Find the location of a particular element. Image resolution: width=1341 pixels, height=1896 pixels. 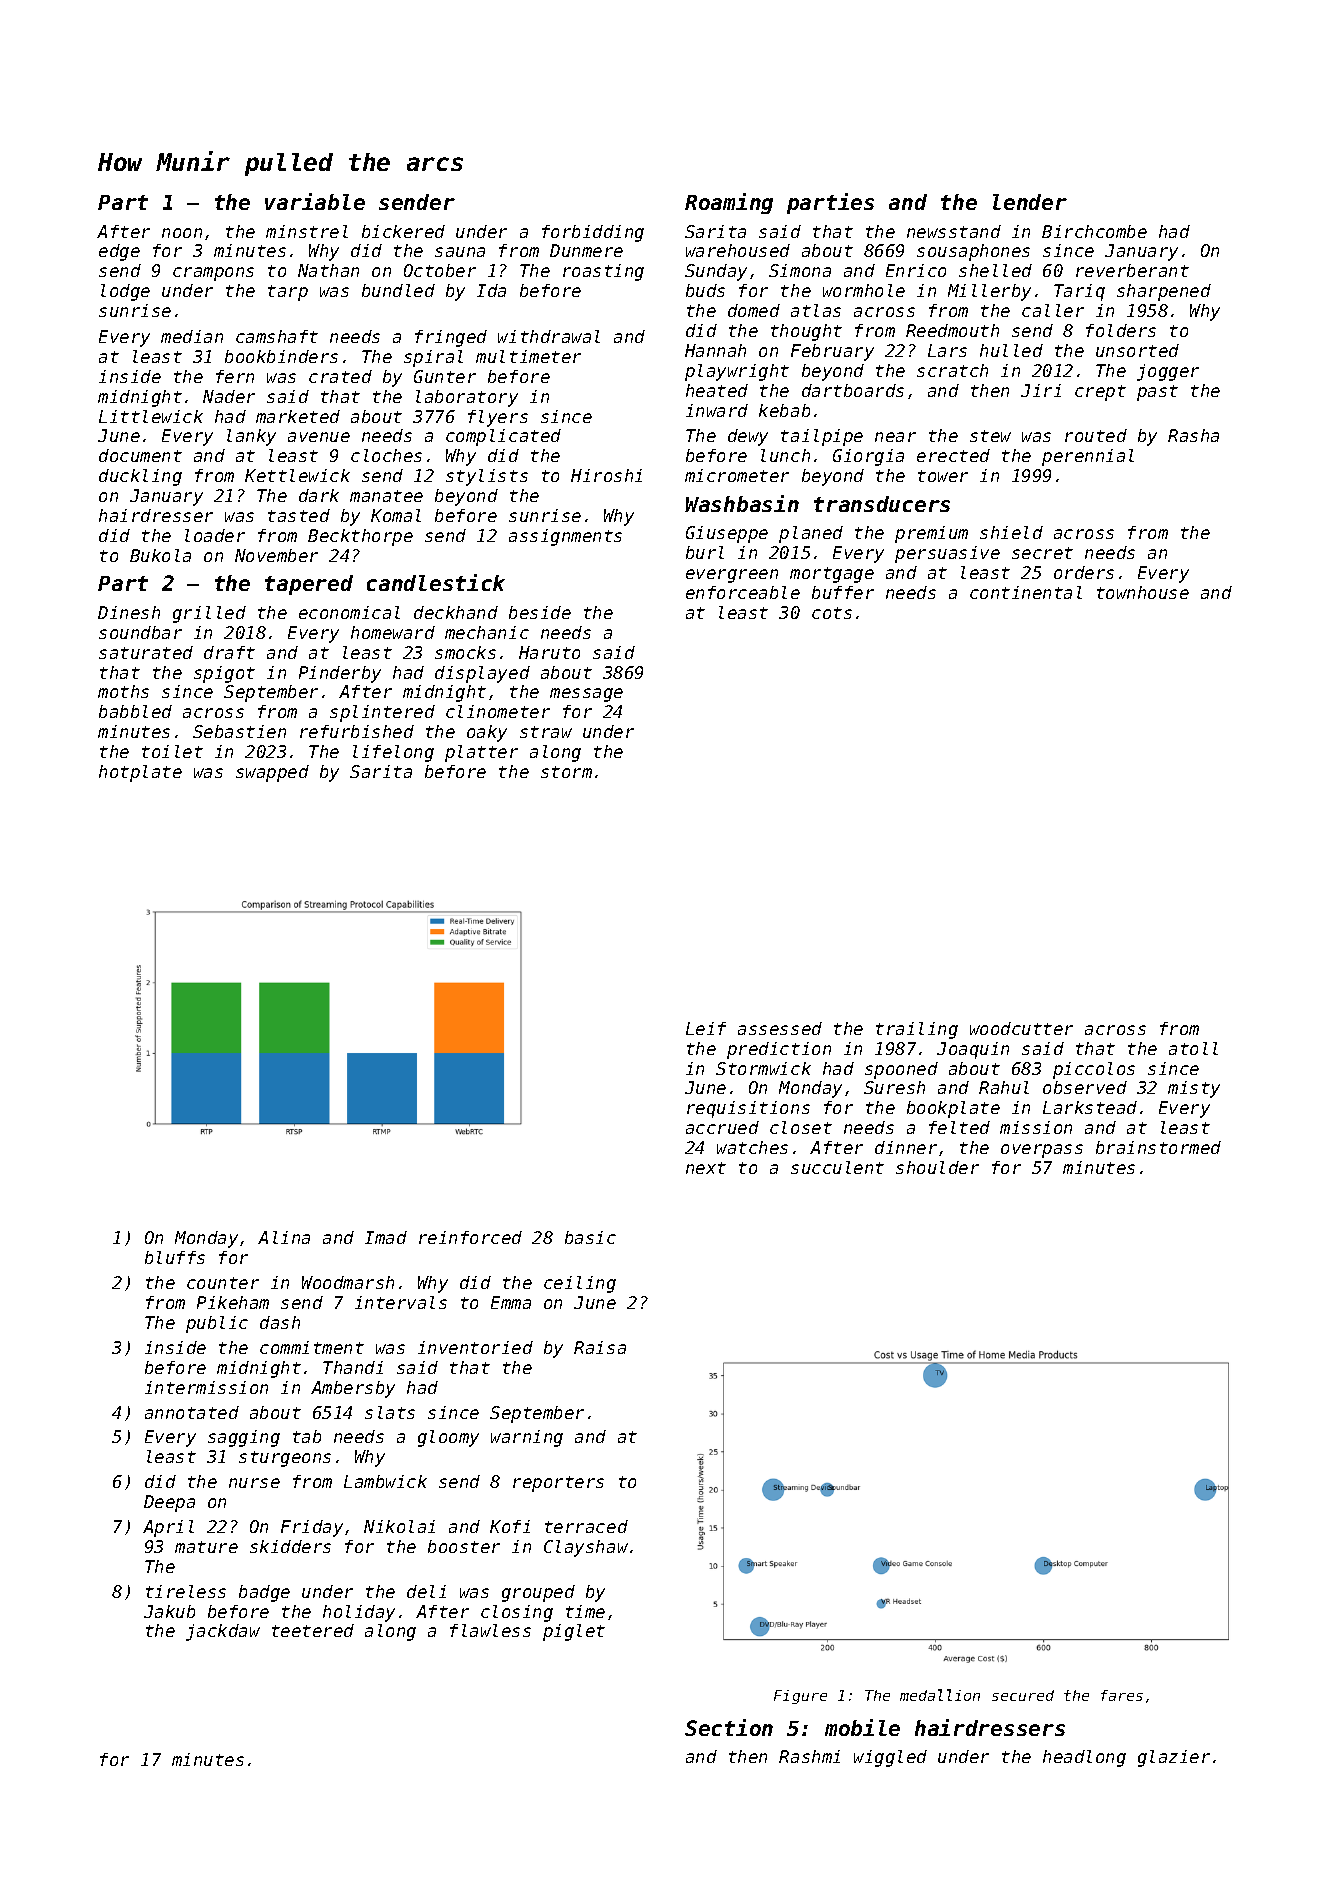

terraced is located at coordinates (586, 1526).
